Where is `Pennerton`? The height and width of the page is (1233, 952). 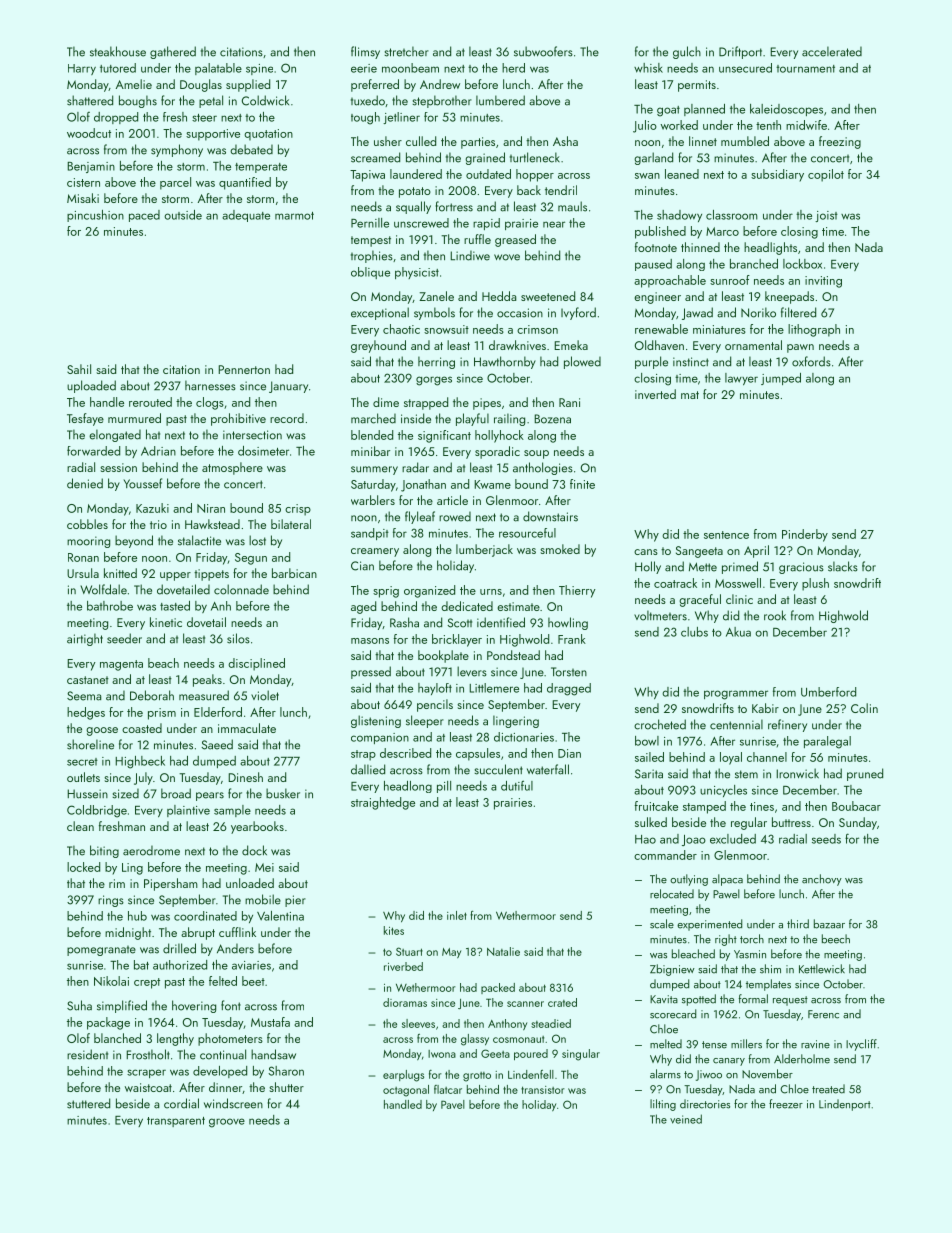 Pennerton is located at coordinates (244, 369).
